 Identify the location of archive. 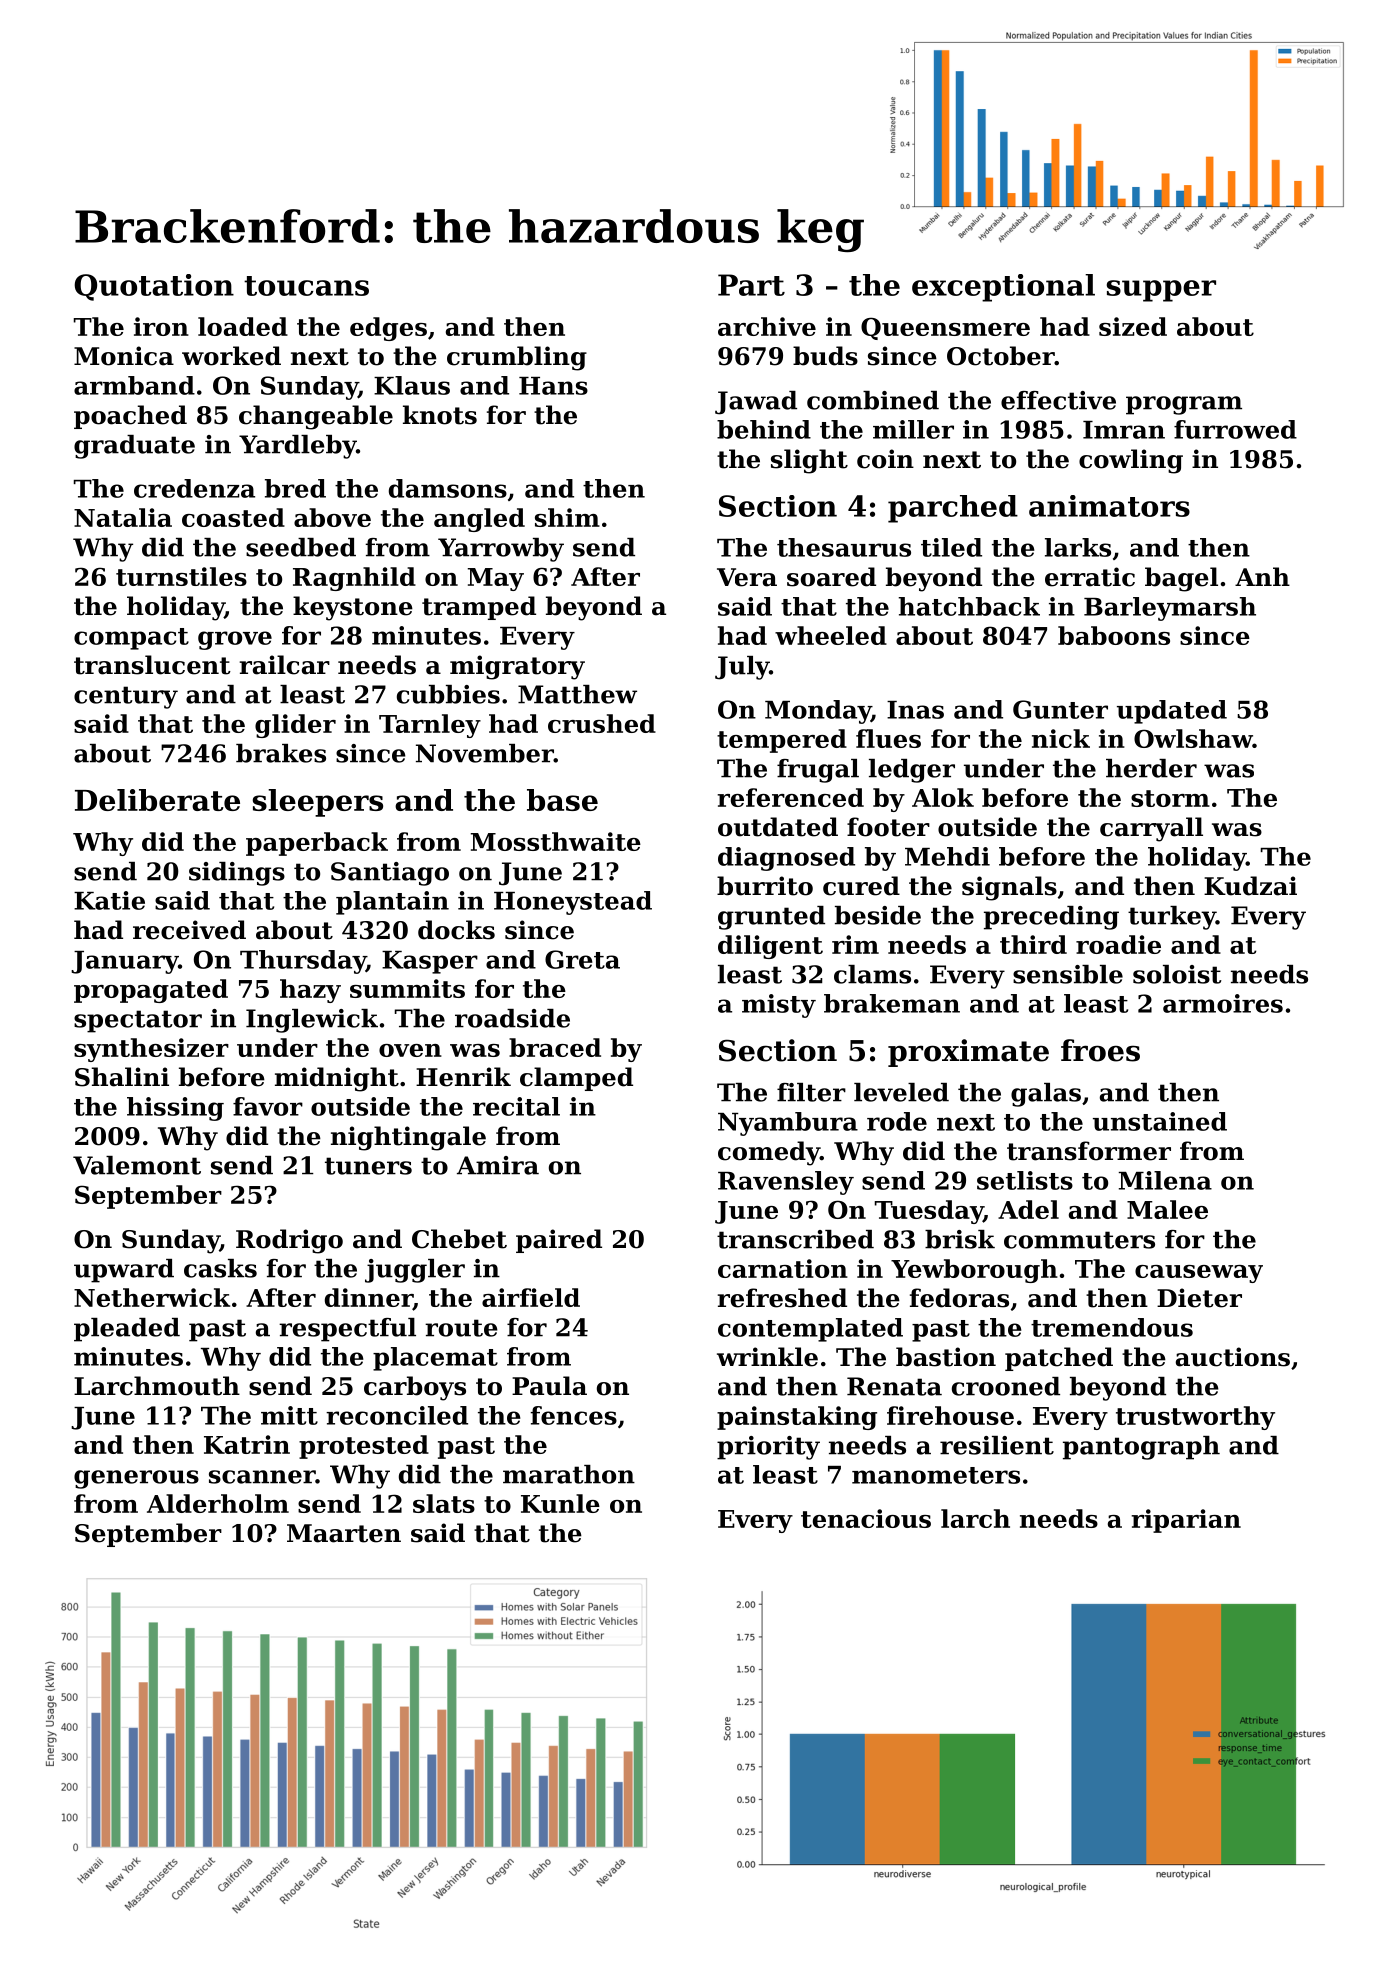
(767, 326).
